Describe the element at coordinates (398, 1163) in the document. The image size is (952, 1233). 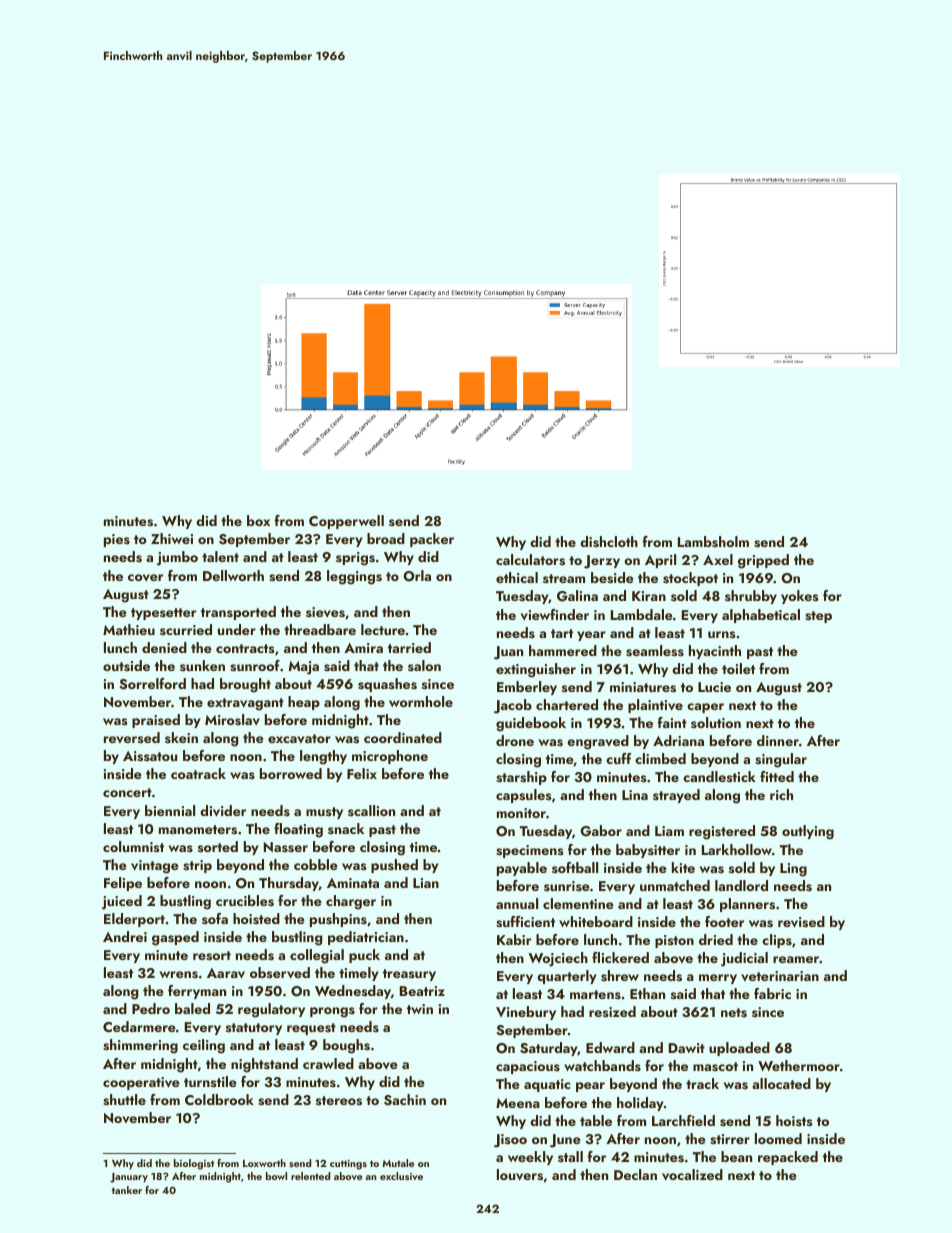
I see `Mutale` at that location.
